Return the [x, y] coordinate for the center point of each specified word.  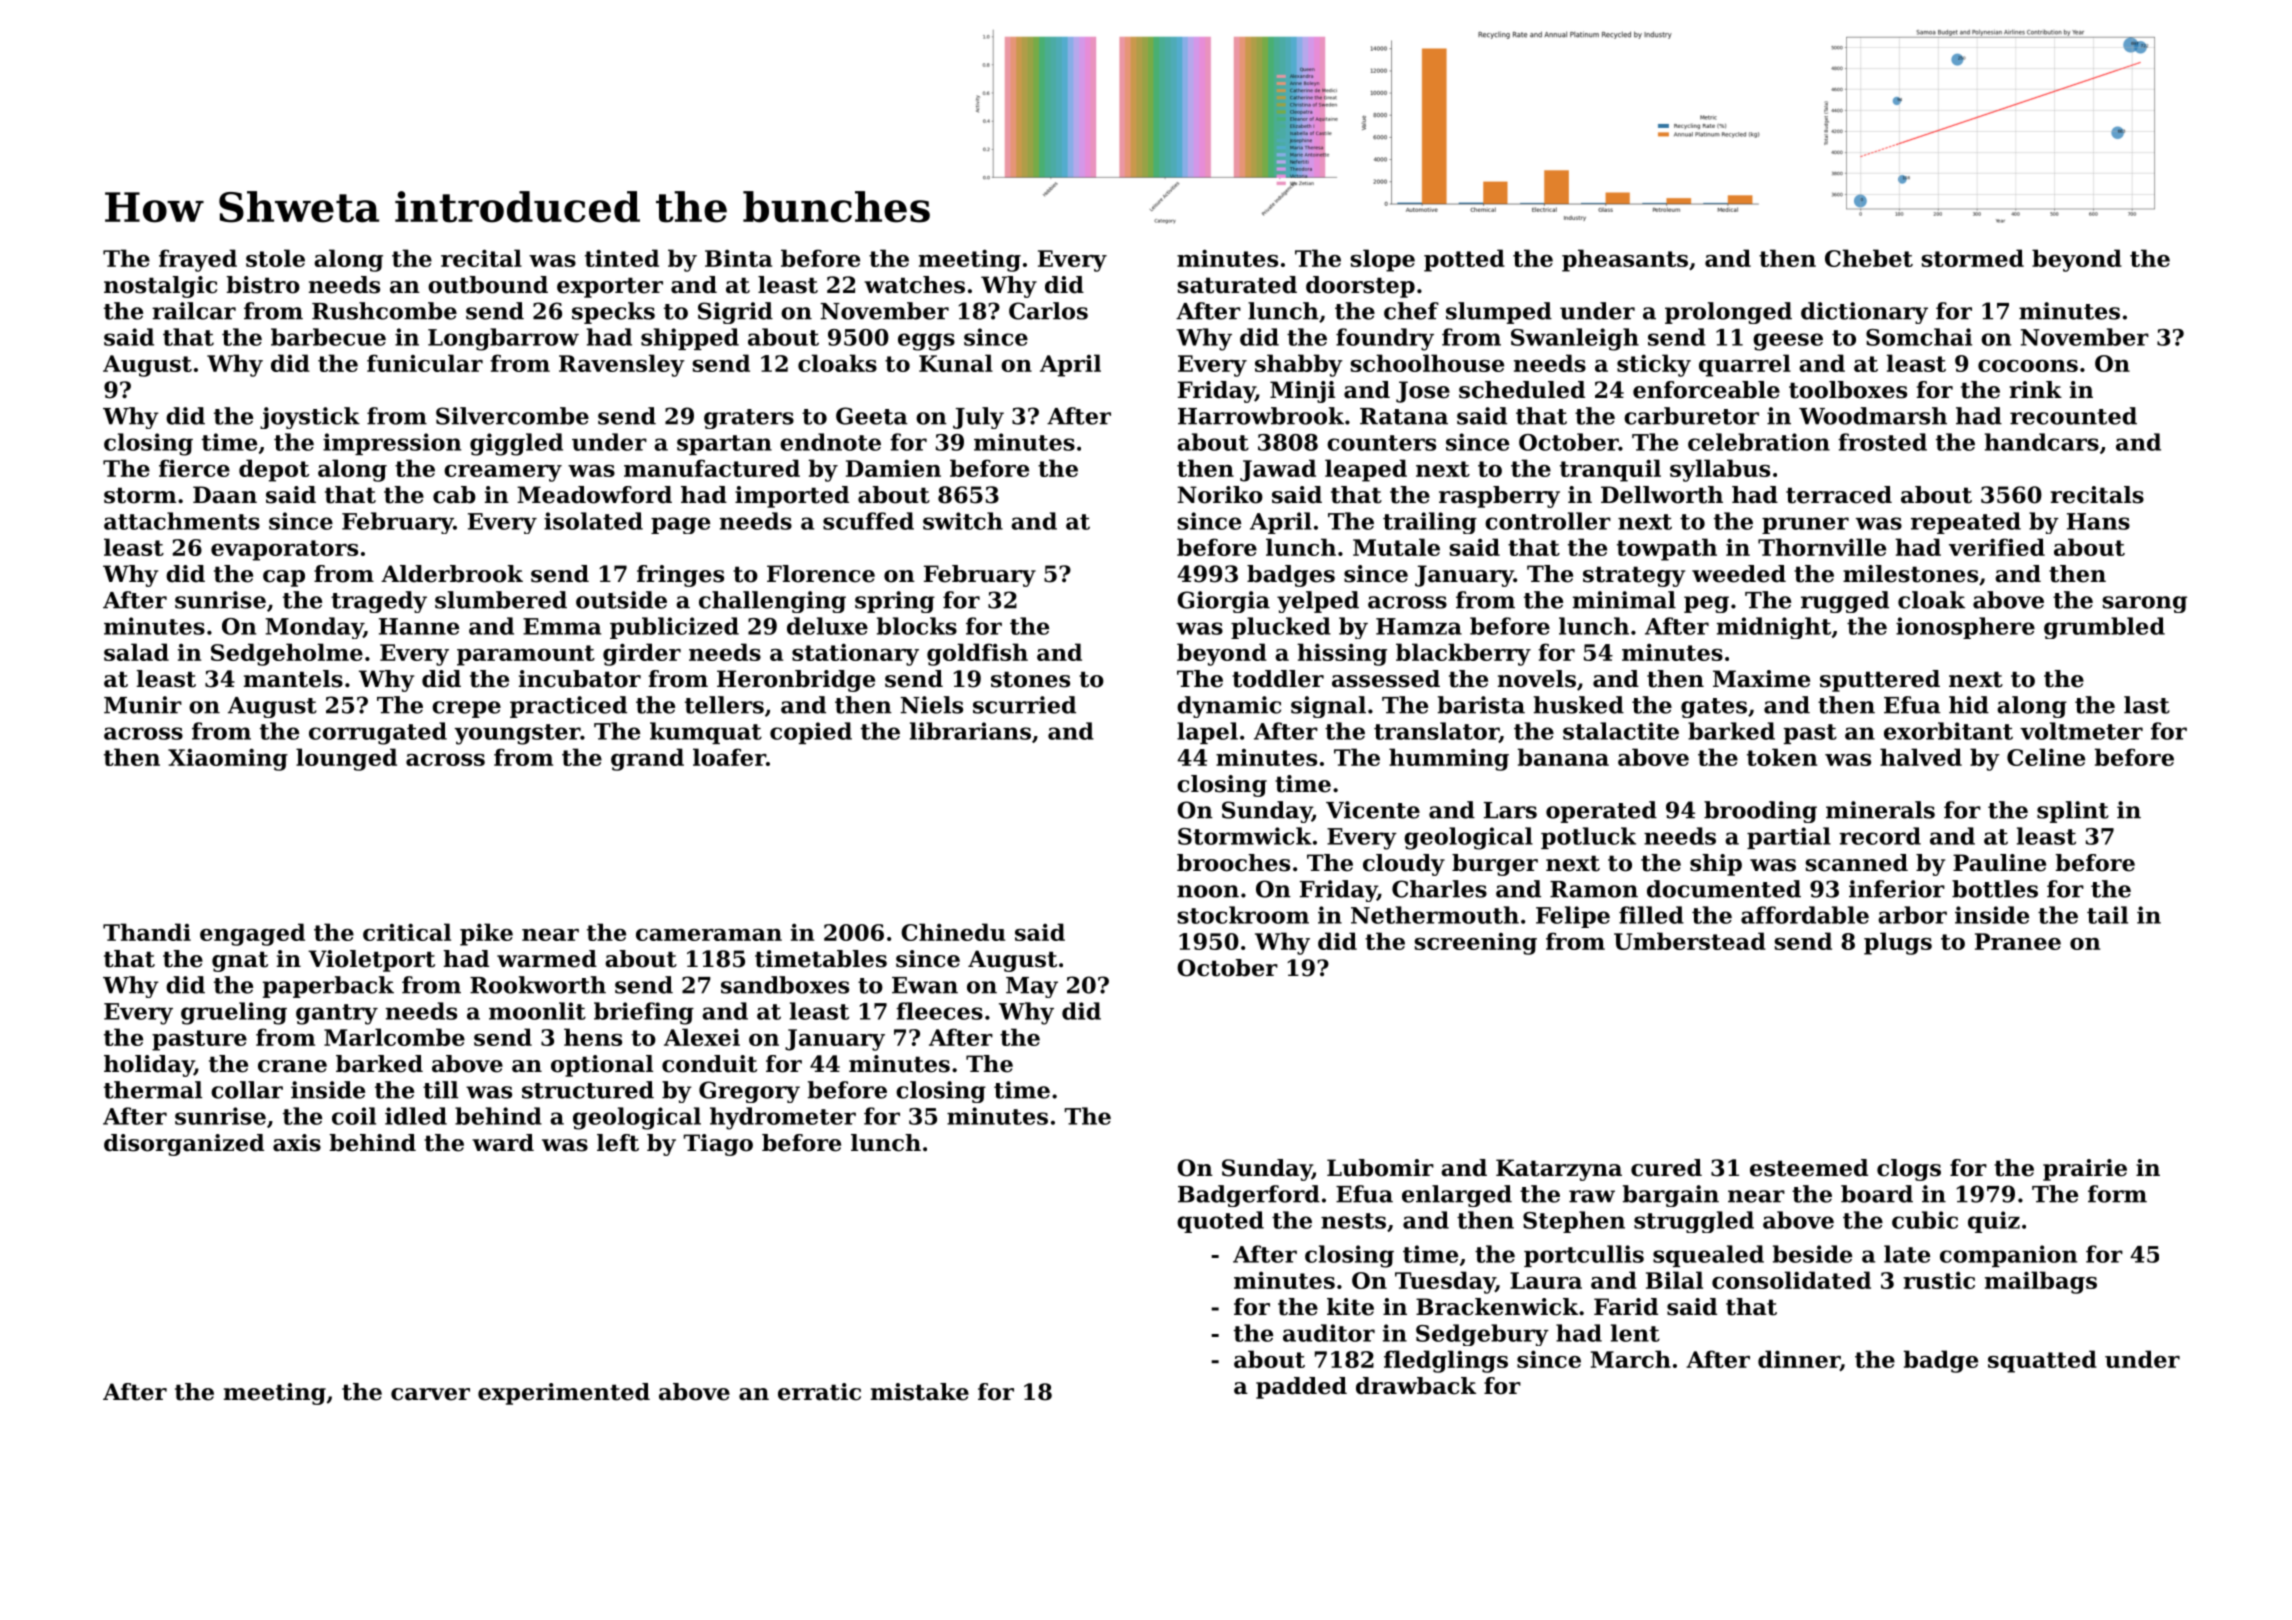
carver [430, 1394]
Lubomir [1380, 1168]
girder [642, 654]
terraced [1839, 495]
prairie [2085, 1170]
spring [895, 602]
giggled [516, 444]
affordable [1805, 915]
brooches [1233, 863]
